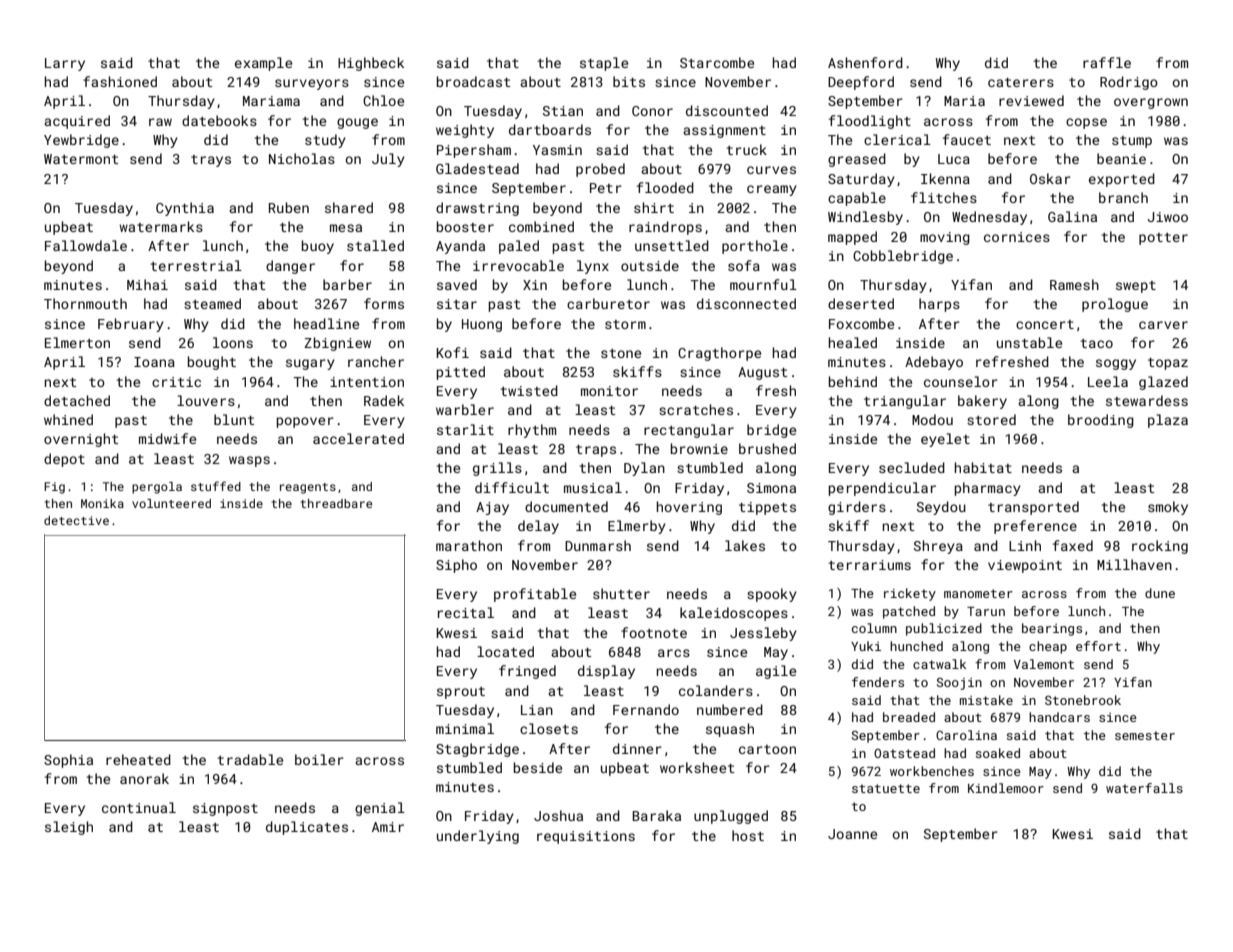 This screenshot has width=1233, height=952. What do you see at coordinates (319, 759) in the screenshot?
I see `boiler` at bounding box center [319, 759].
